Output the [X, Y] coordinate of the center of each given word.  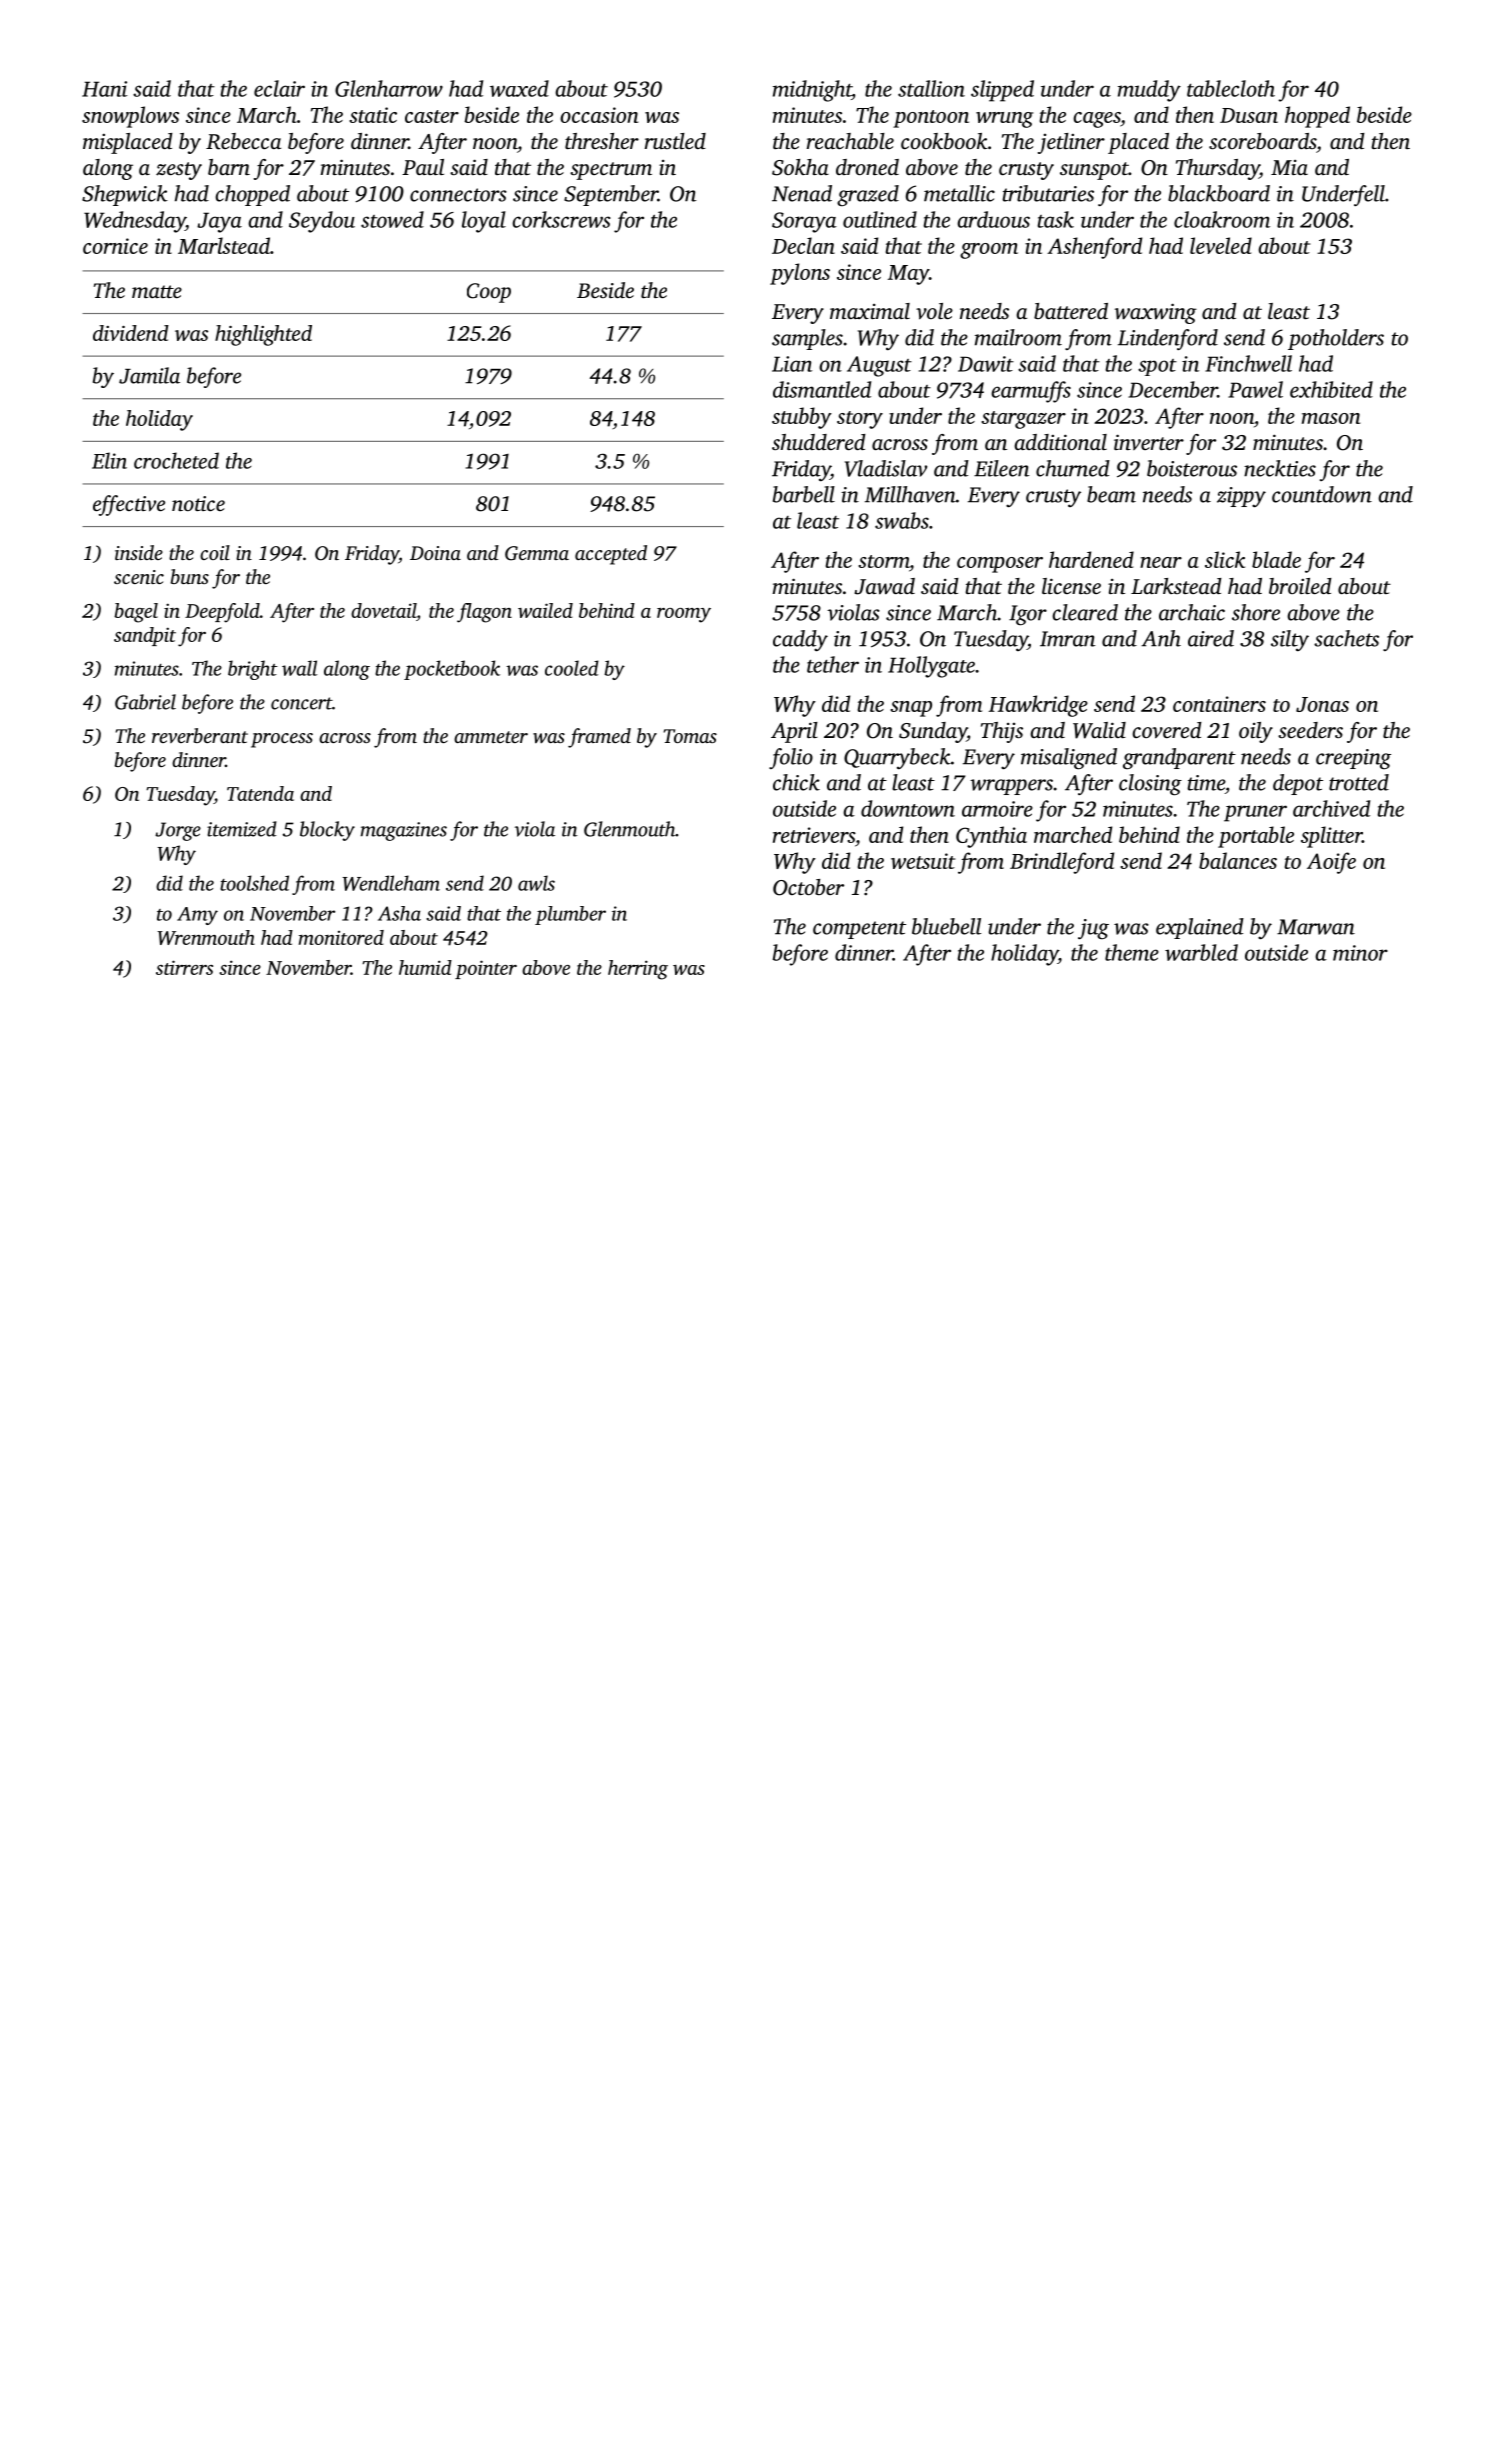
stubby [802, 418]
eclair [279, 88]
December [1173, 389]
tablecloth [1231, 88]
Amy [197, 916]
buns [190, 576]
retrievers [814, 835]
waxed [519, 88]
